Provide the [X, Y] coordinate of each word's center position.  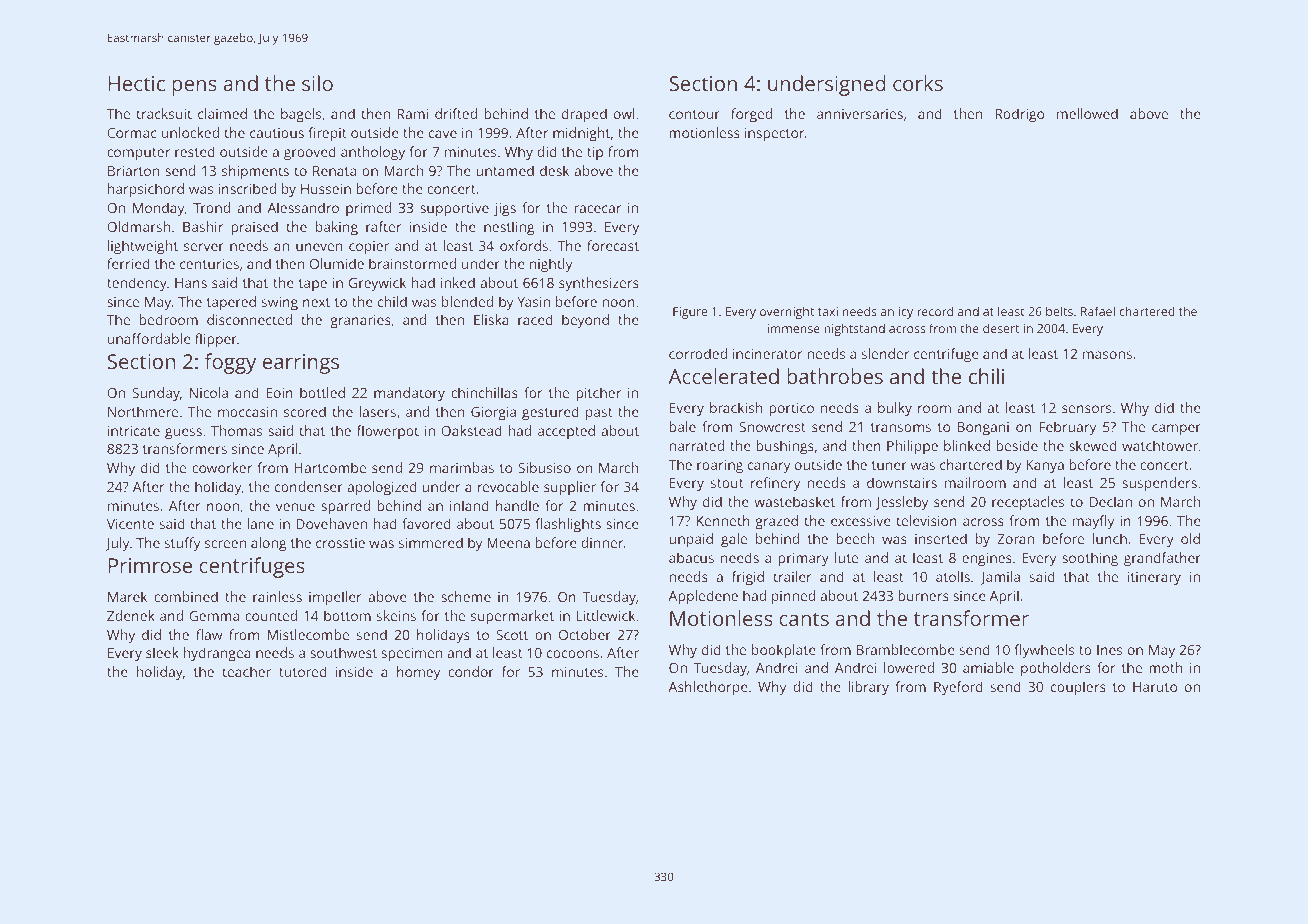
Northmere [143, 411]
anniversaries [860, 114]
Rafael [1098, 311]
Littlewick [605, 615]
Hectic [136, 83]
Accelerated [723, 376]
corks [918, 83]
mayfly [1093, 522]
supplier [570, 488]
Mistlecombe [308, 634]
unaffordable [149, 338]
